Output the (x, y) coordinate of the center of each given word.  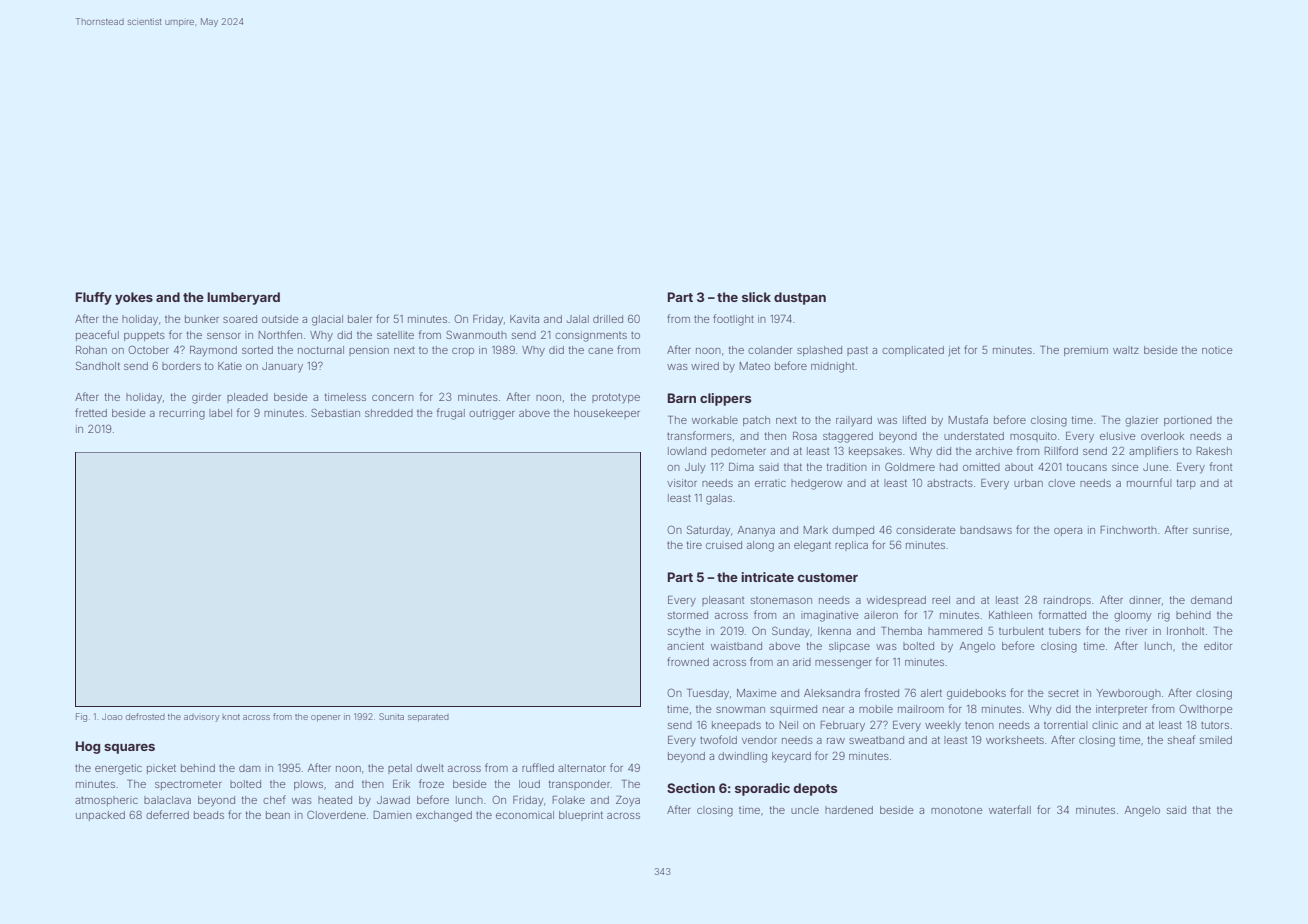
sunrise (1211, 530)
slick (756, 297)
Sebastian (335, 412)
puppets (144, 336)
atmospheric (106, 801)
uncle (805, 810)
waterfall (1010, 809)
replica (851, 546)
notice (1217, 350)
